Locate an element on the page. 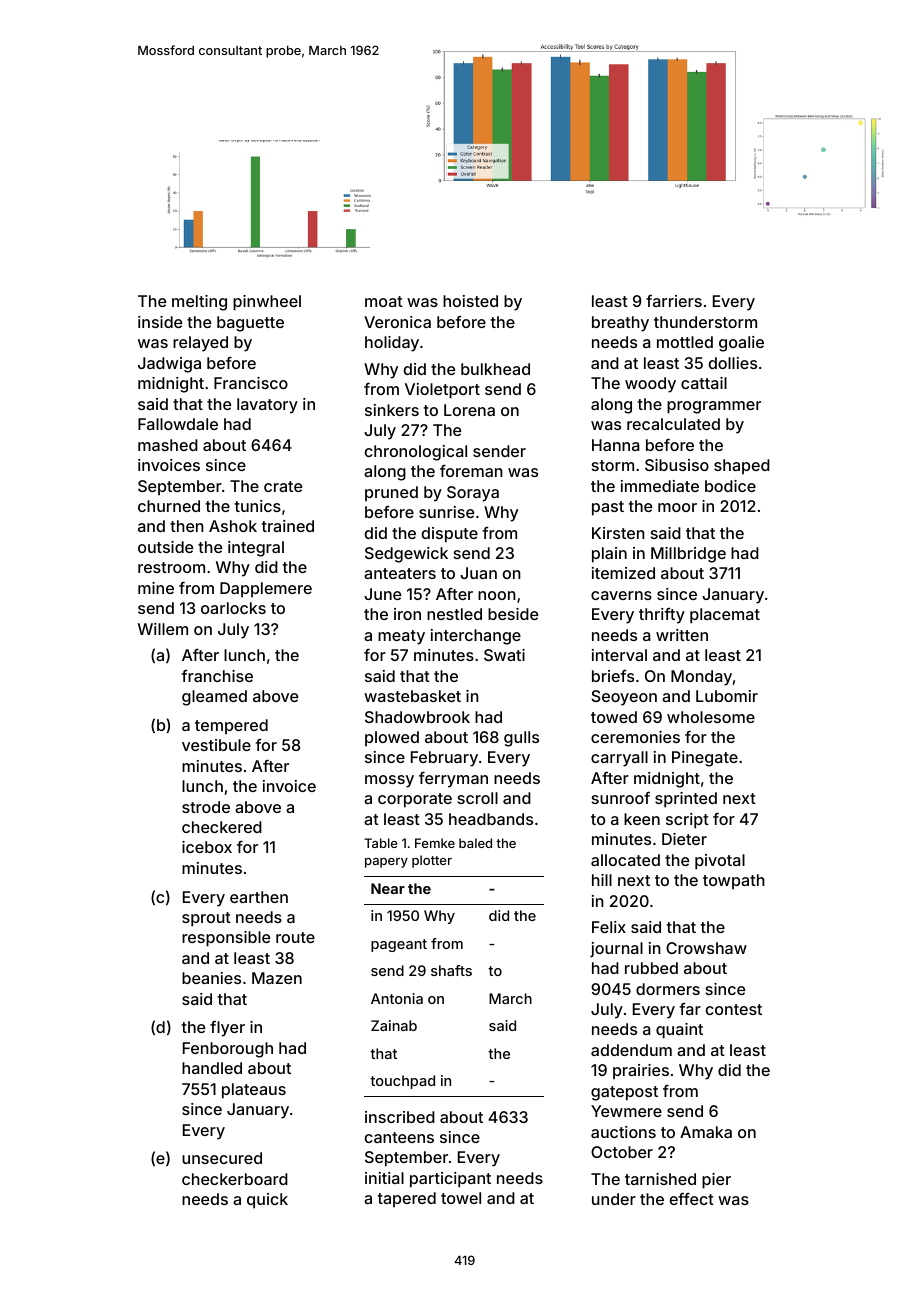  bulkhead is located at coordinates (495, 369).
